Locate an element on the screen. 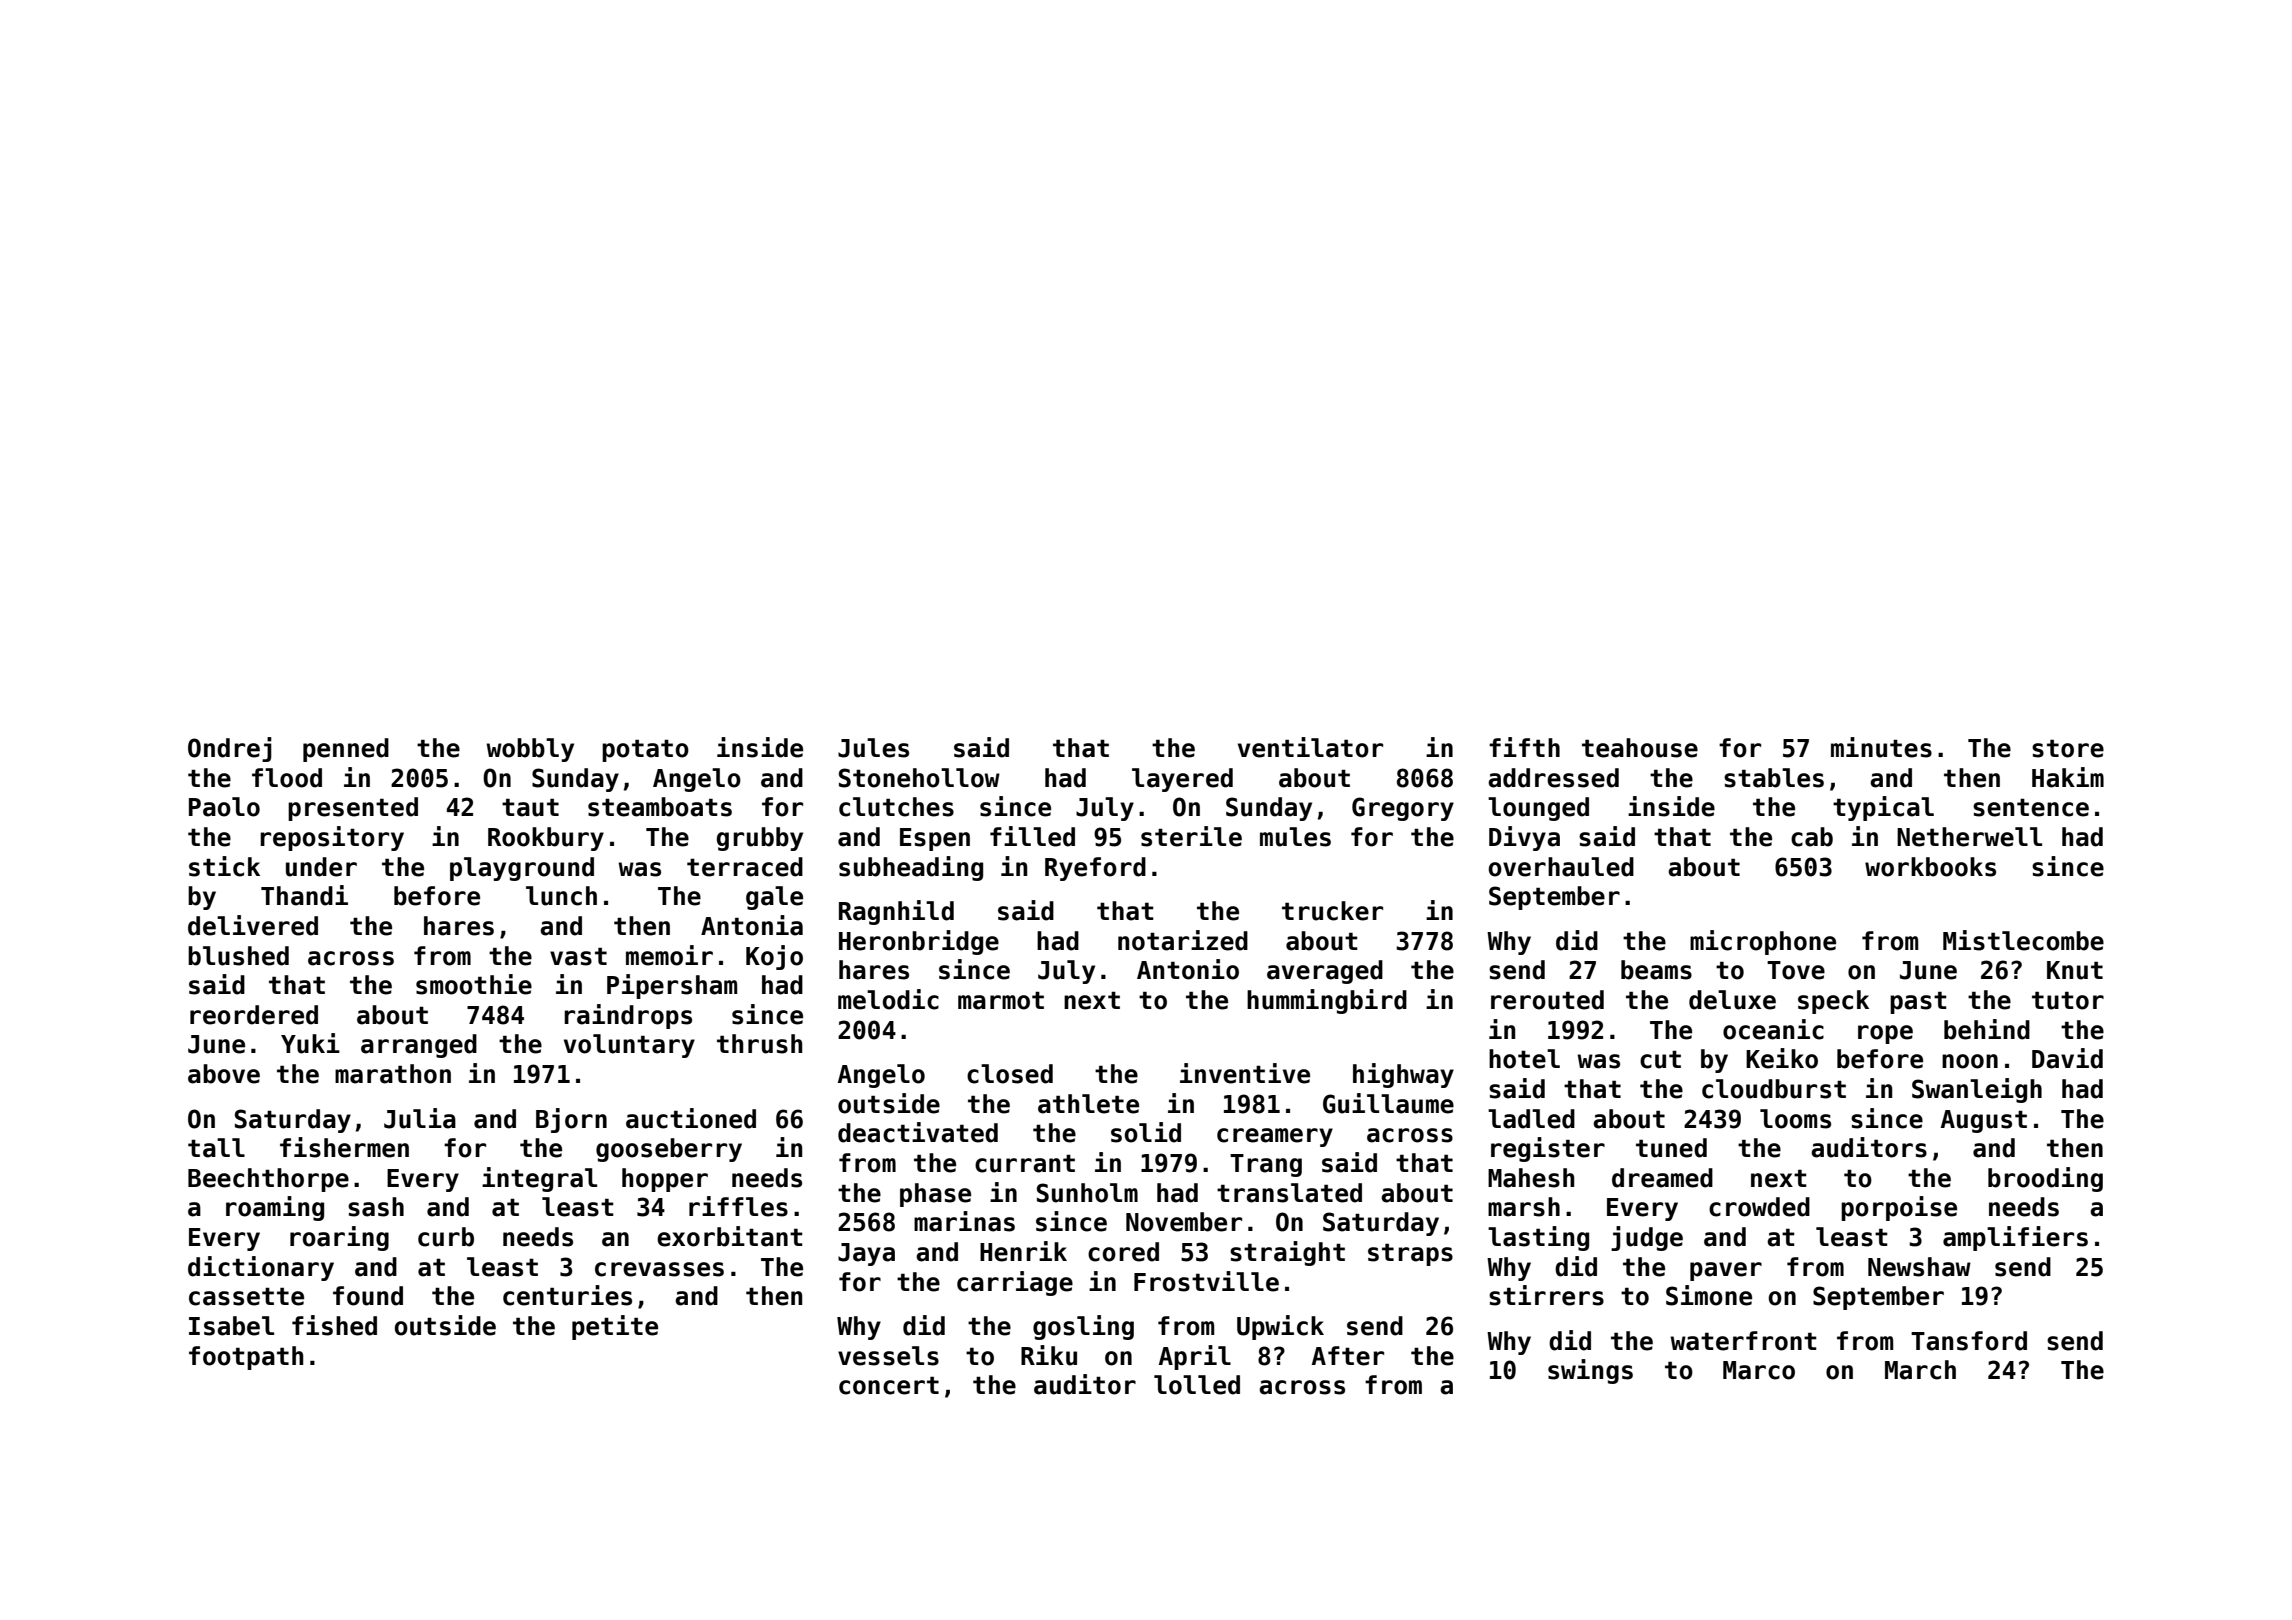 The image size is (2292, 1620). Henrik is located at coordinates (1023, 1251).
